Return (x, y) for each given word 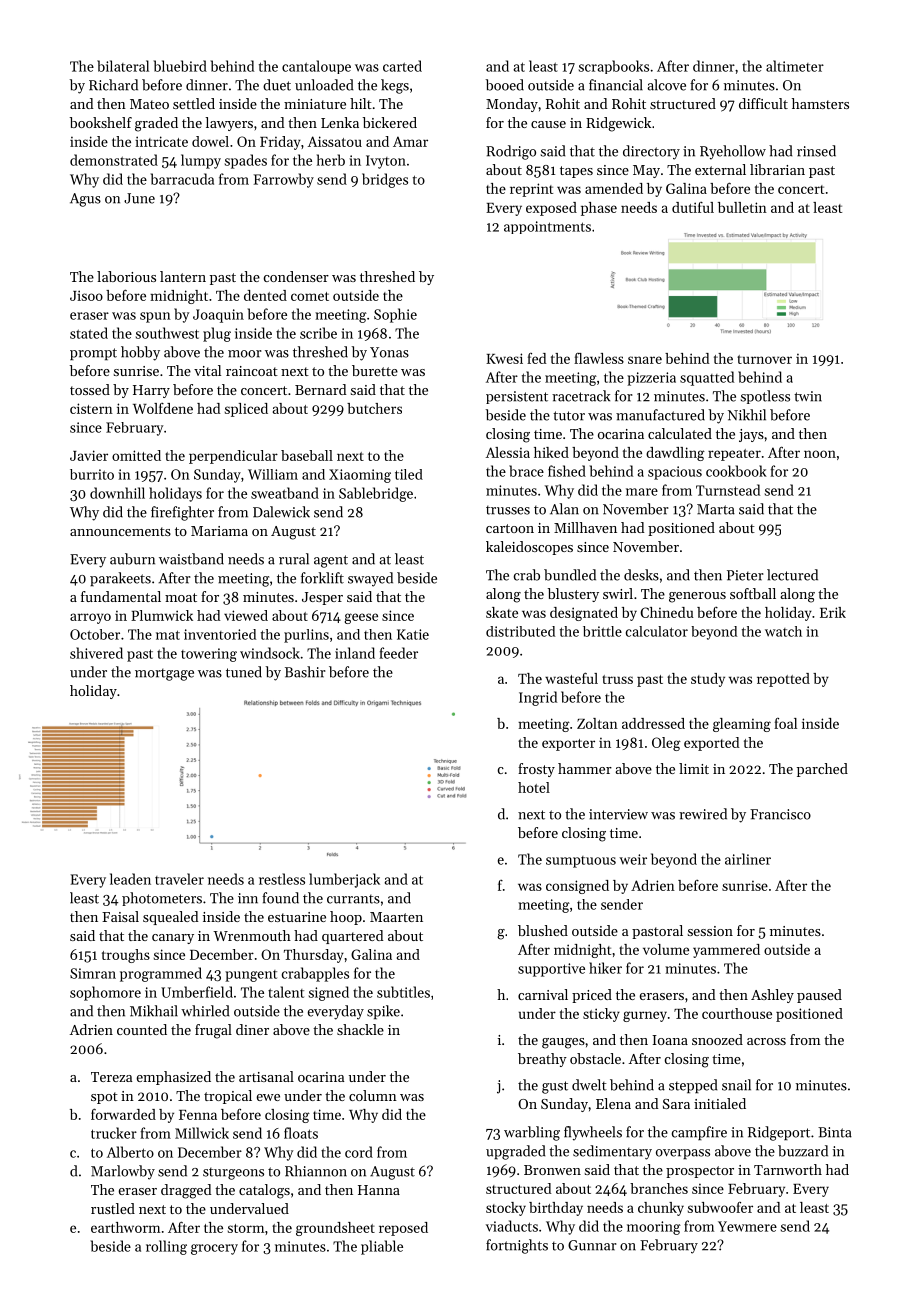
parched (822, 770)
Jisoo (86, 295)
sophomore (105, 993)
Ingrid (538, 698)
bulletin (742, 207)
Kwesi (504, 358)
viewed (246, 615)
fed (537, 358)
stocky (506, 1209)
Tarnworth (788, 1169)
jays (751, 435)
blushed (543, 930)
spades (246, 161)
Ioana (670, 1040)
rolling (166, 1247)
